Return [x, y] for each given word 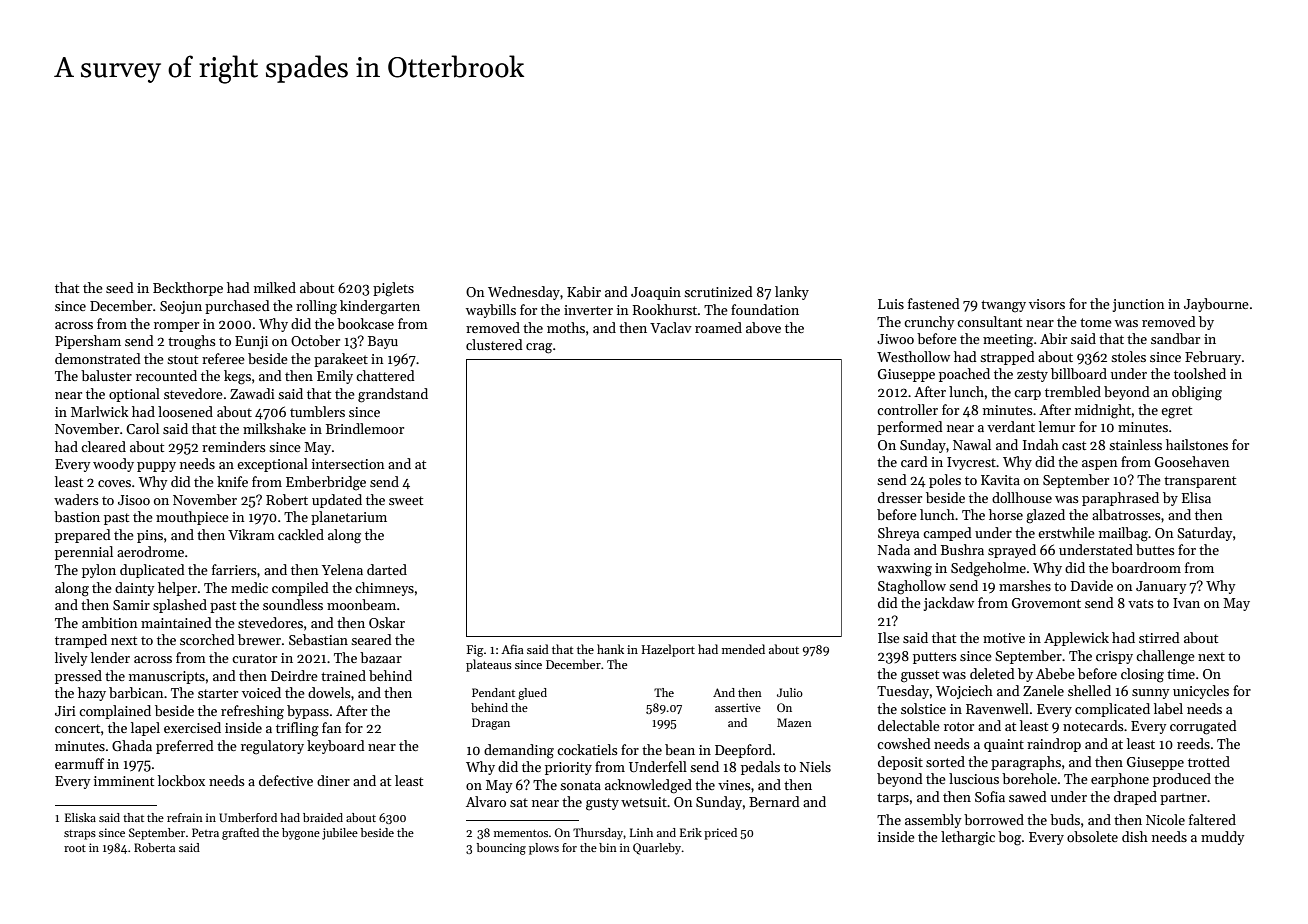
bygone [301, 834]
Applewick [1076, 639]
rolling [316, 307]
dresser [900, 497]
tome [1096, 322]
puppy [156, 467]
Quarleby [657, 849]
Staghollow [912, 587]
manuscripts [167, 677]
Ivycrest [971, 463]
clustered [494, 344]
